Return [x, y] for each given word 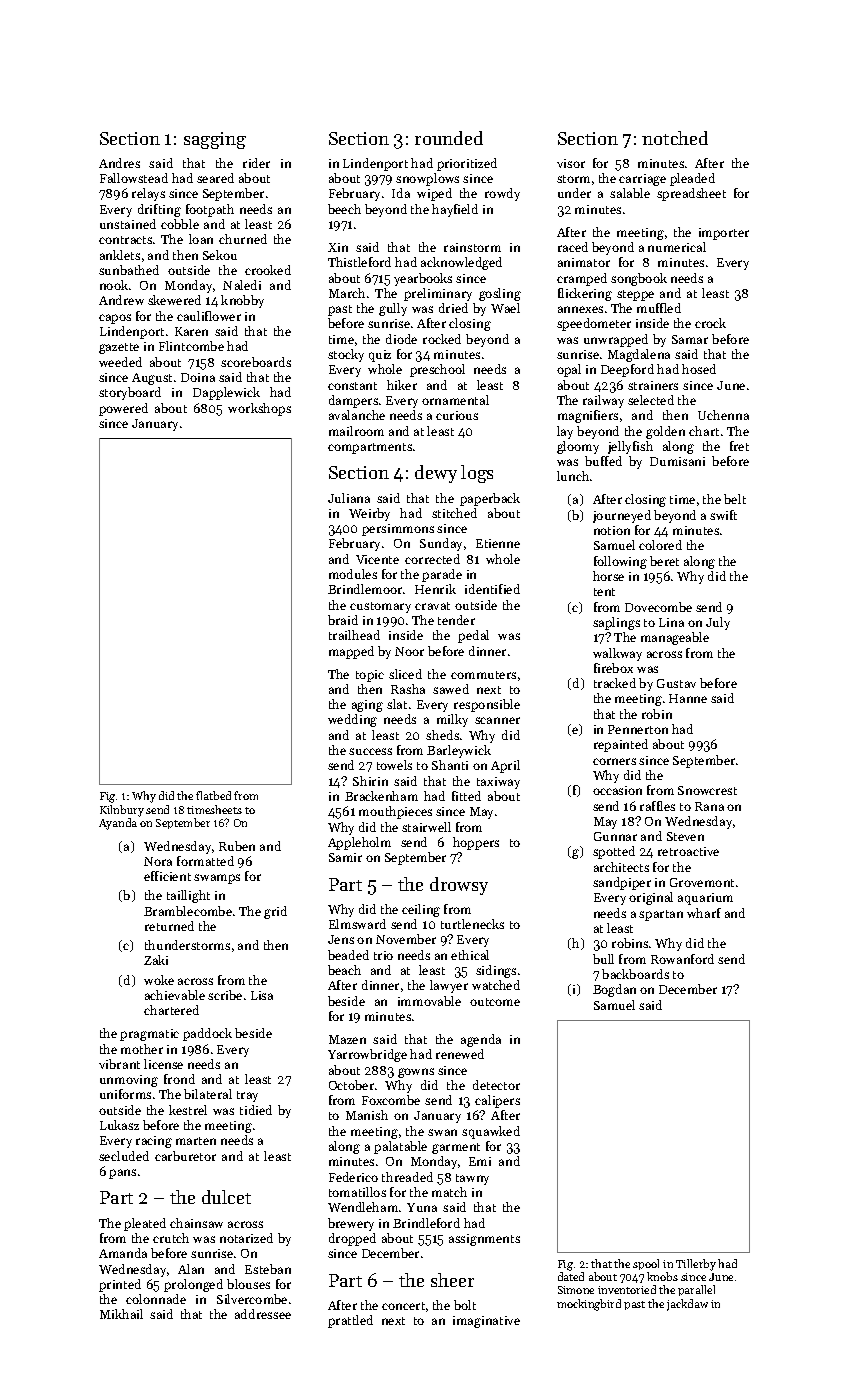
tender [456, 620]
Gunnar [615, 836]
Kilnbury [122, 811]
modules [353, 574]
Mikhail [121, 1314]
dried [453, 308]
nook [114, 285]
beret [664, 561]
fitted [466, 796]
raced [573, 247]
